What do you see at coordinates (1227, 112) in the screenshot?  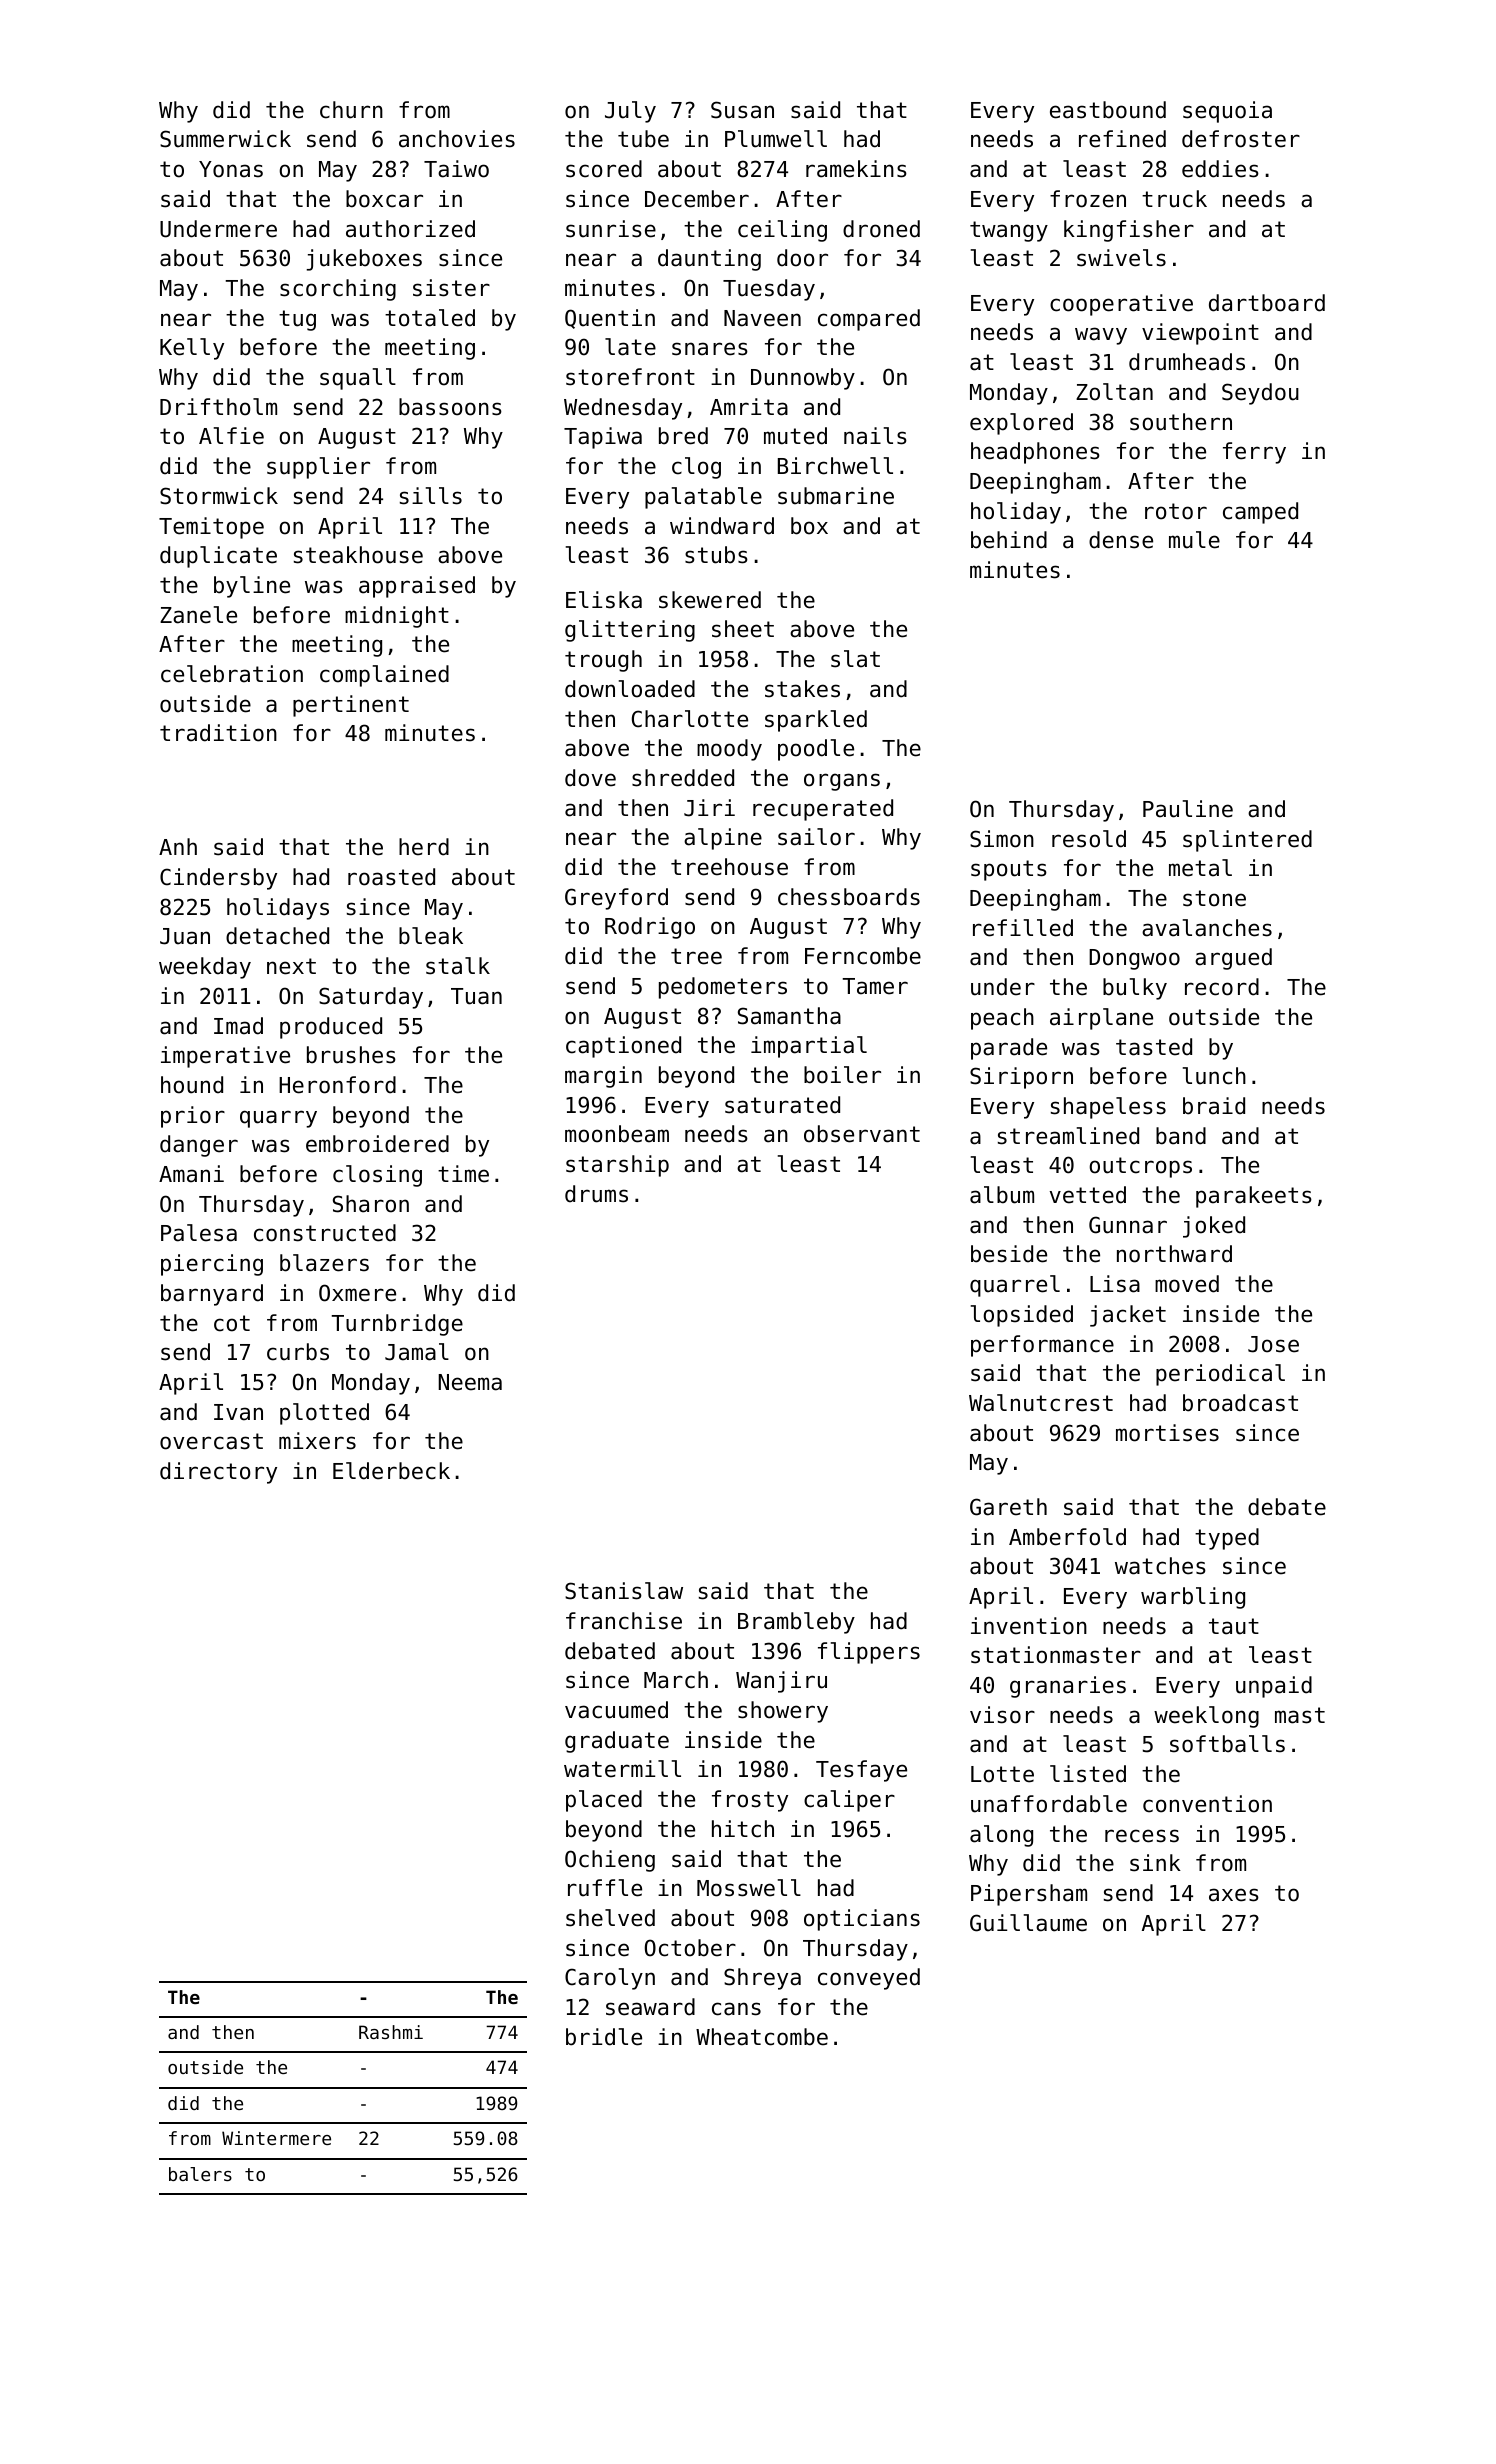 I see `sequoia` at bounding box center [1227, 112].
